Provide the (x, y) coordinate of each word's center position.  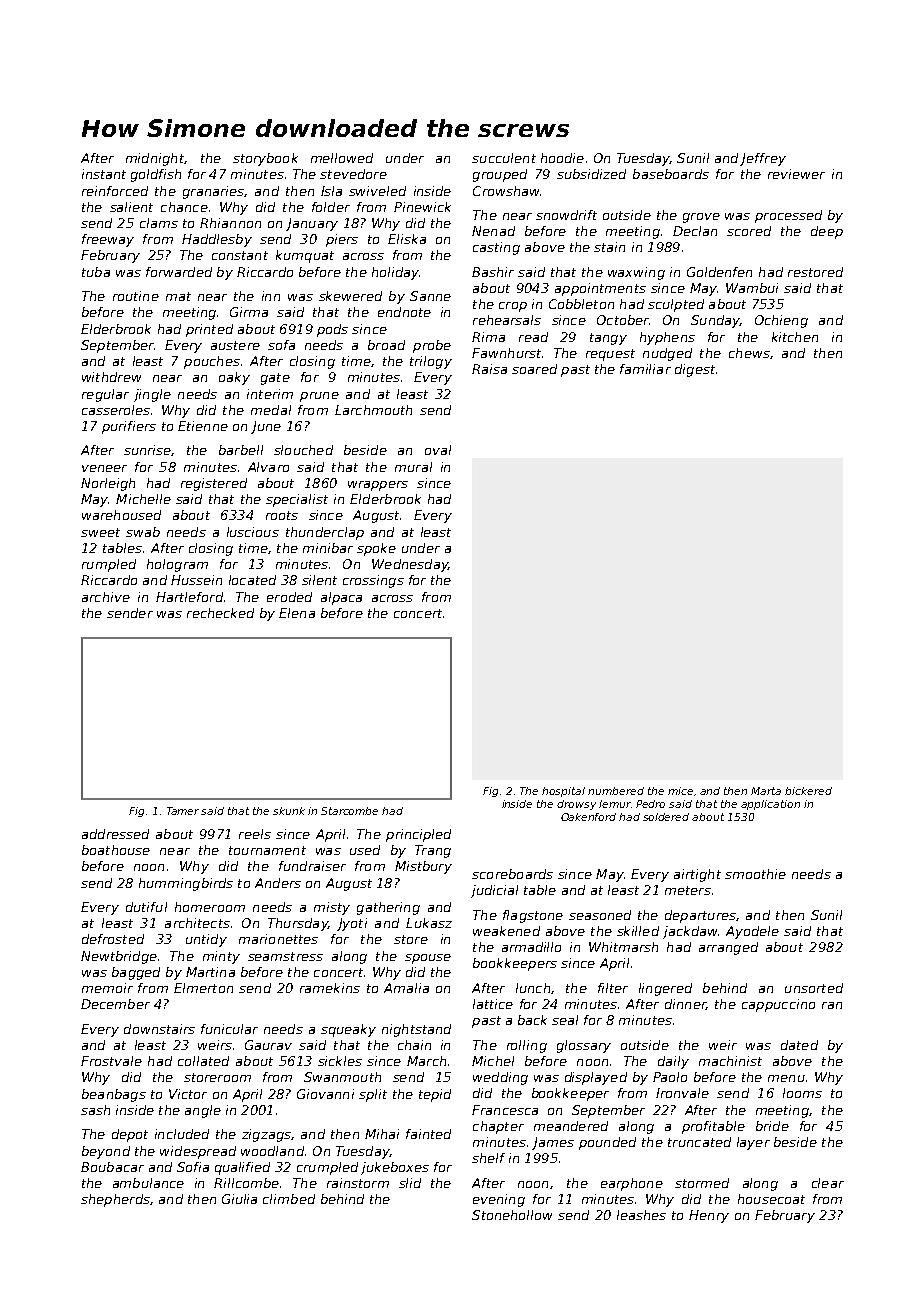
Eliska (407, 239)
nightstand (416, 1030)
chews (749, 353)
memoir (107, 988)
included (182, 1134)
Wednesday (410, 565)
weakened (506, 931)
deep (827, 232)
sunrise (147, 450)
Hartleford (189, 597)
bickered (808, 791)
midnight (155, 159)
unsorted (814, 988)
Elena (297, 613)
